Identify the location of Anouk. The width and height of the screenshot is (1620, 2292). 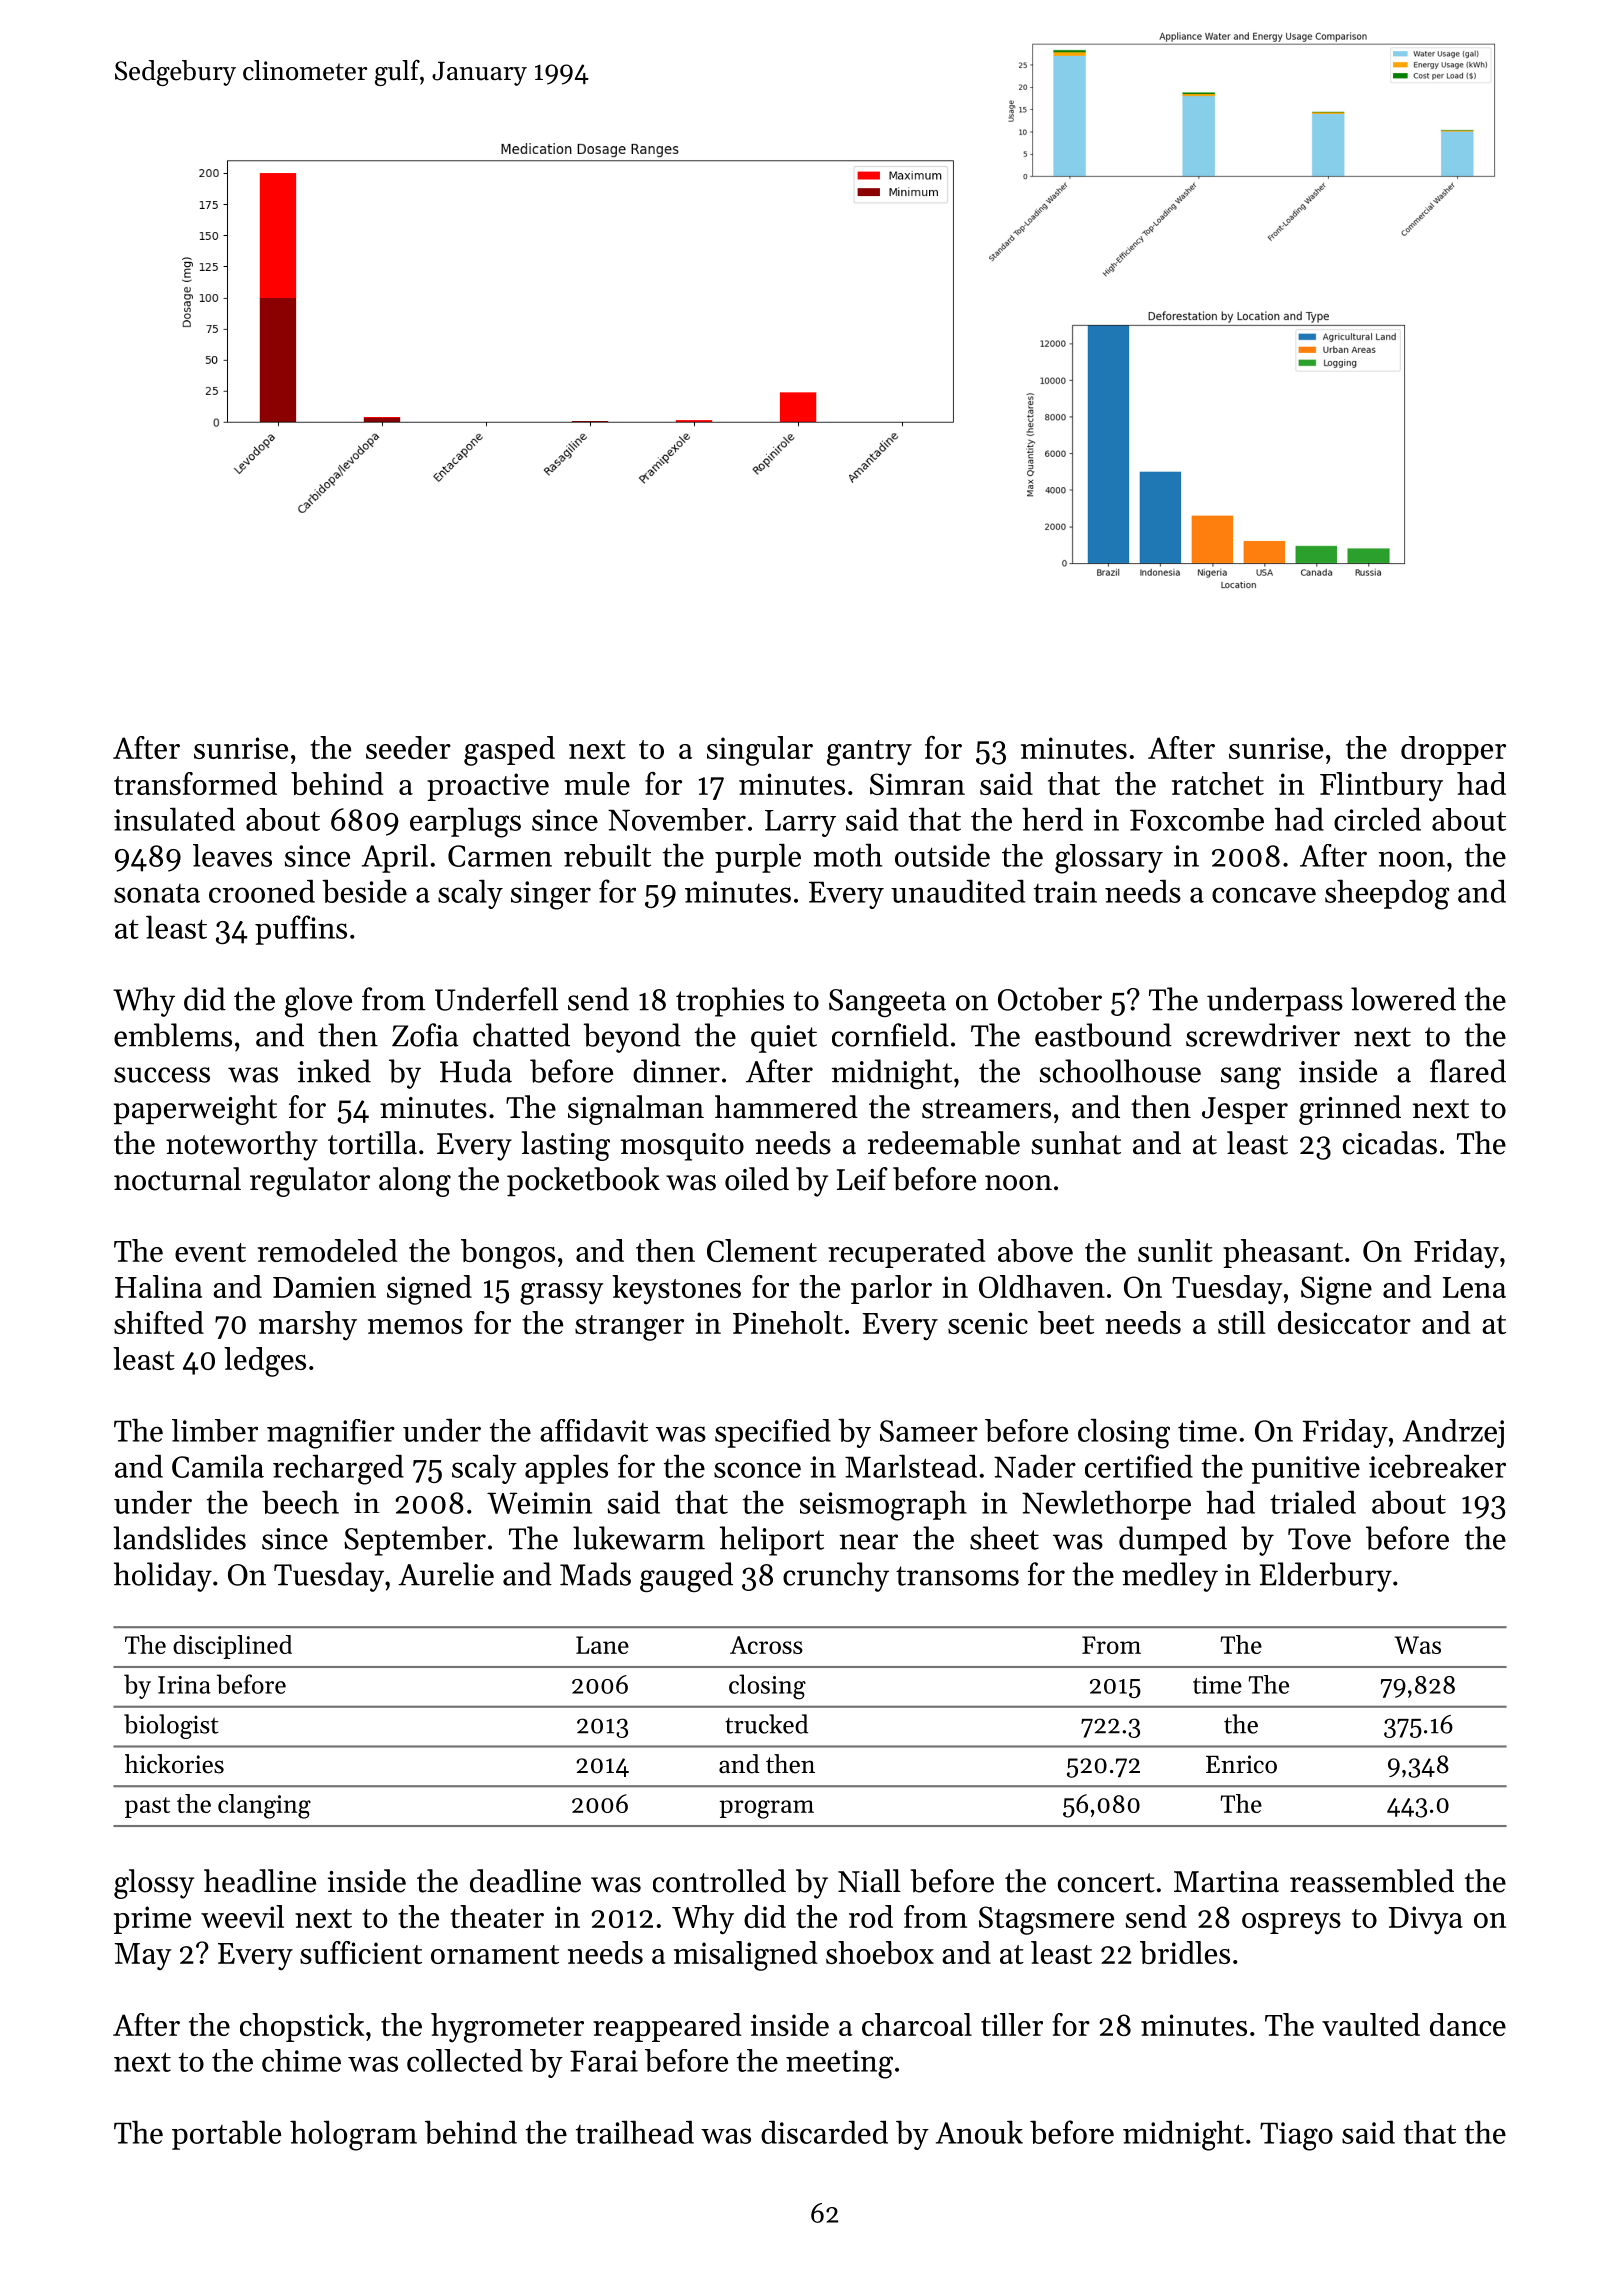
(979, 2132).
